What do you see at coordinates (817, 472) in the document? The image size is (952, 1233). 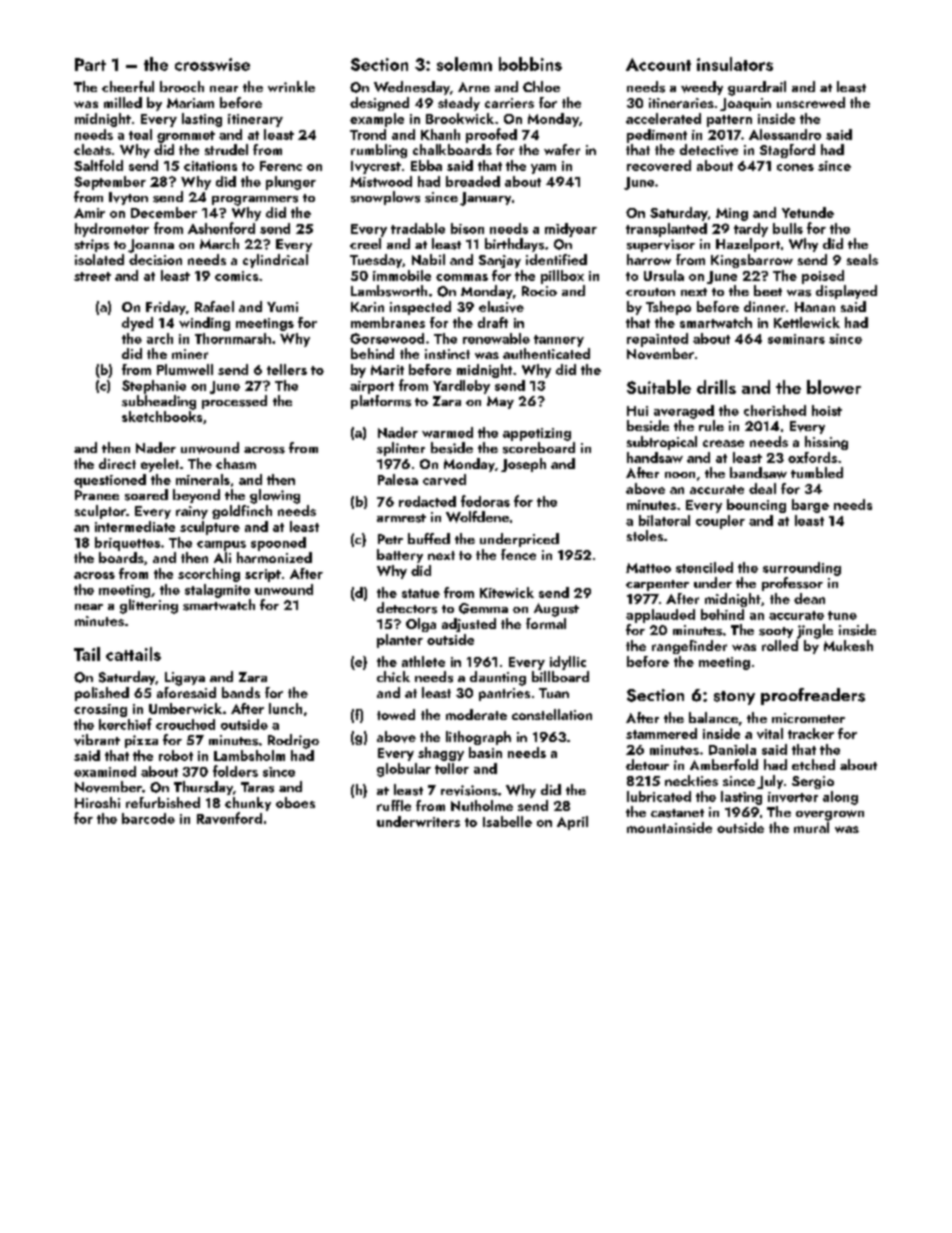 I see `tumbled` at bounding box center [817, 472].
